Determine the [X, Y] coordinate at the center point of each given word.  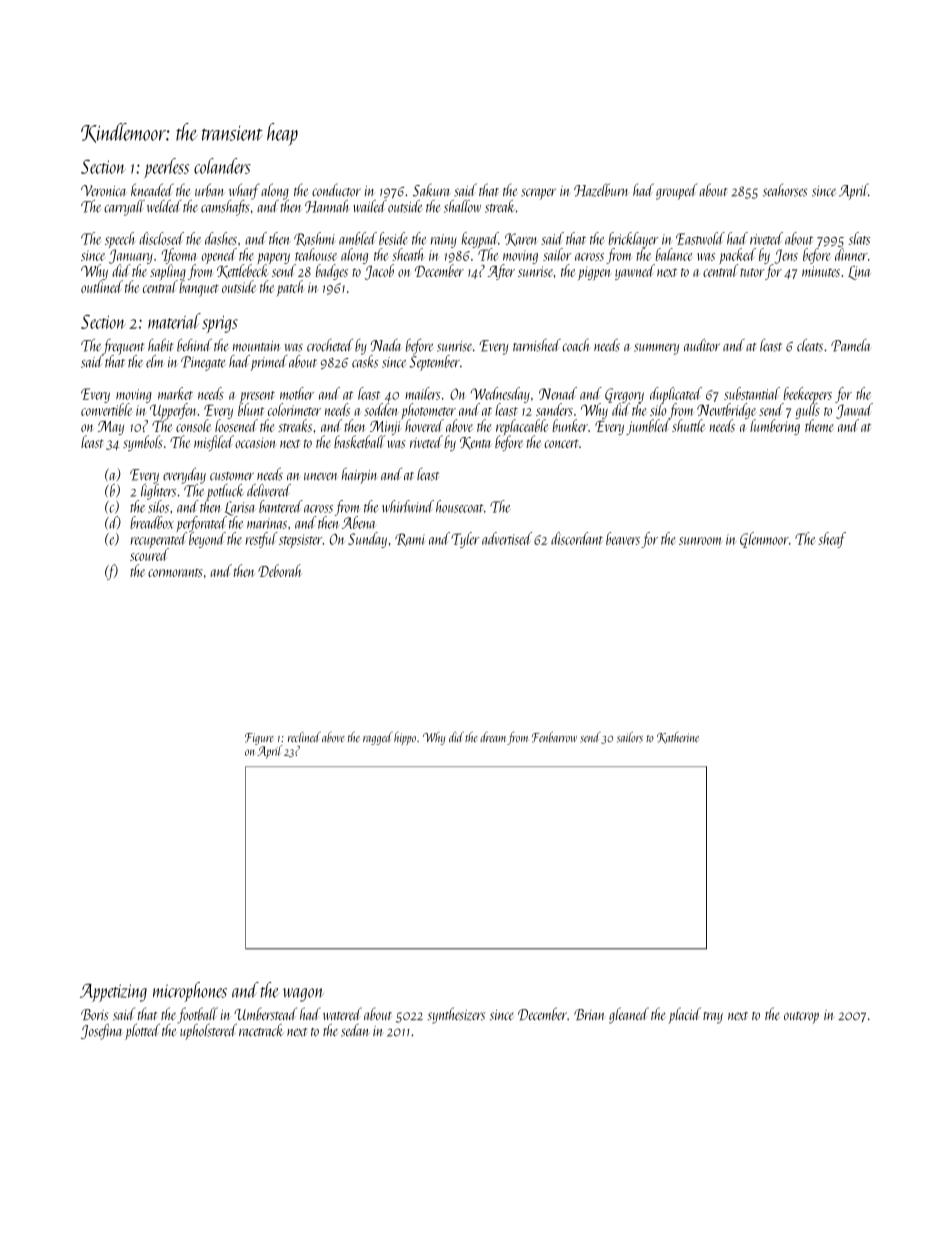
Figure [259, 739]
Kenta [475, 443]
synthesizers [456, 1015]
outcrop [801, 1018]
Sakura [431, 190]
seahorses [785, 190]
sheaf [832, 540]
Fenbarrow [554, 737]
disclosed [161, 238]
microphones [190, 992]
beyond [207, 540]
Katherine [678, 738]
